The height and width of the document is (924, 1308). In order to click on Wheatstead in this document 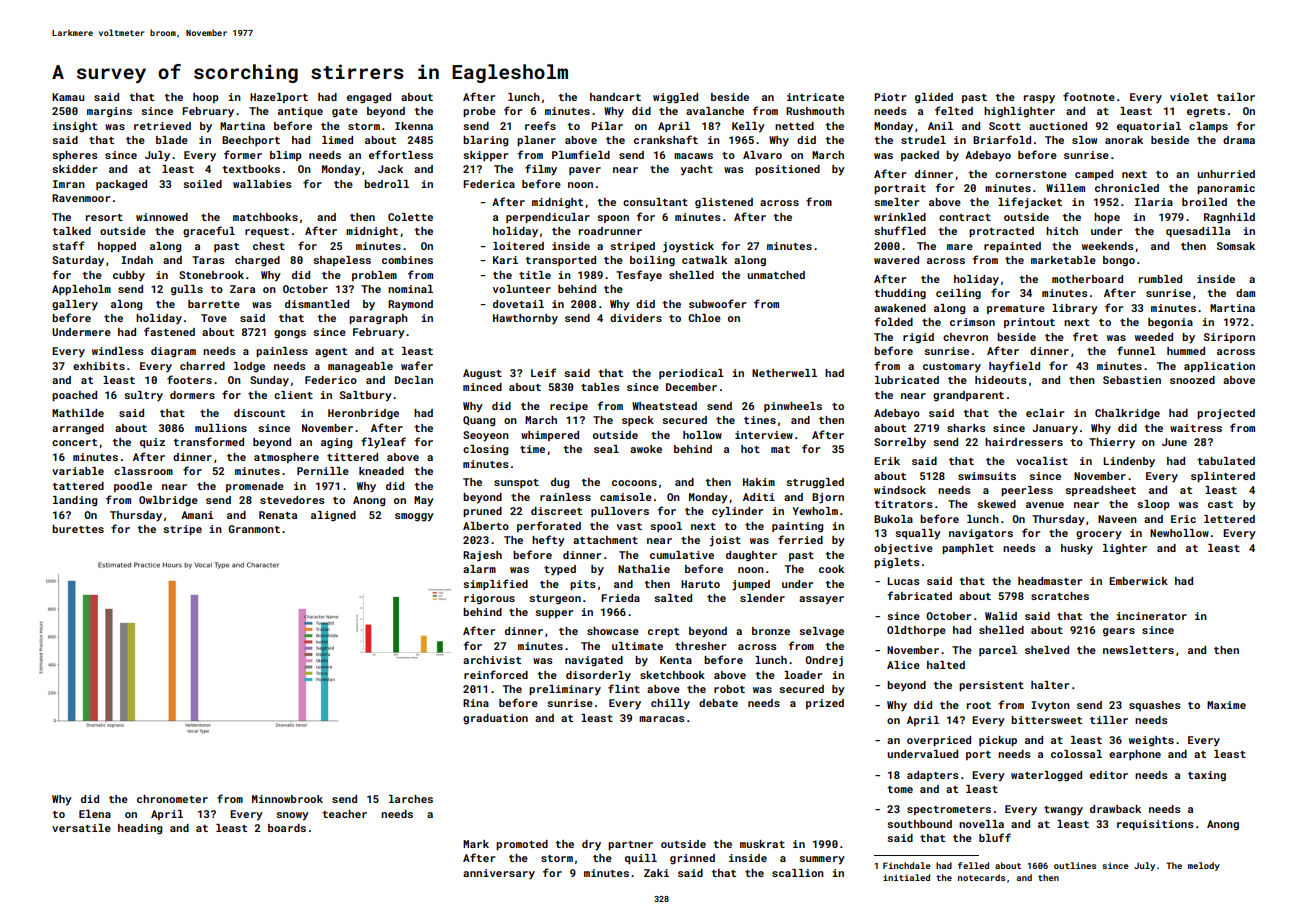, I will do `click(664, 406)`.
